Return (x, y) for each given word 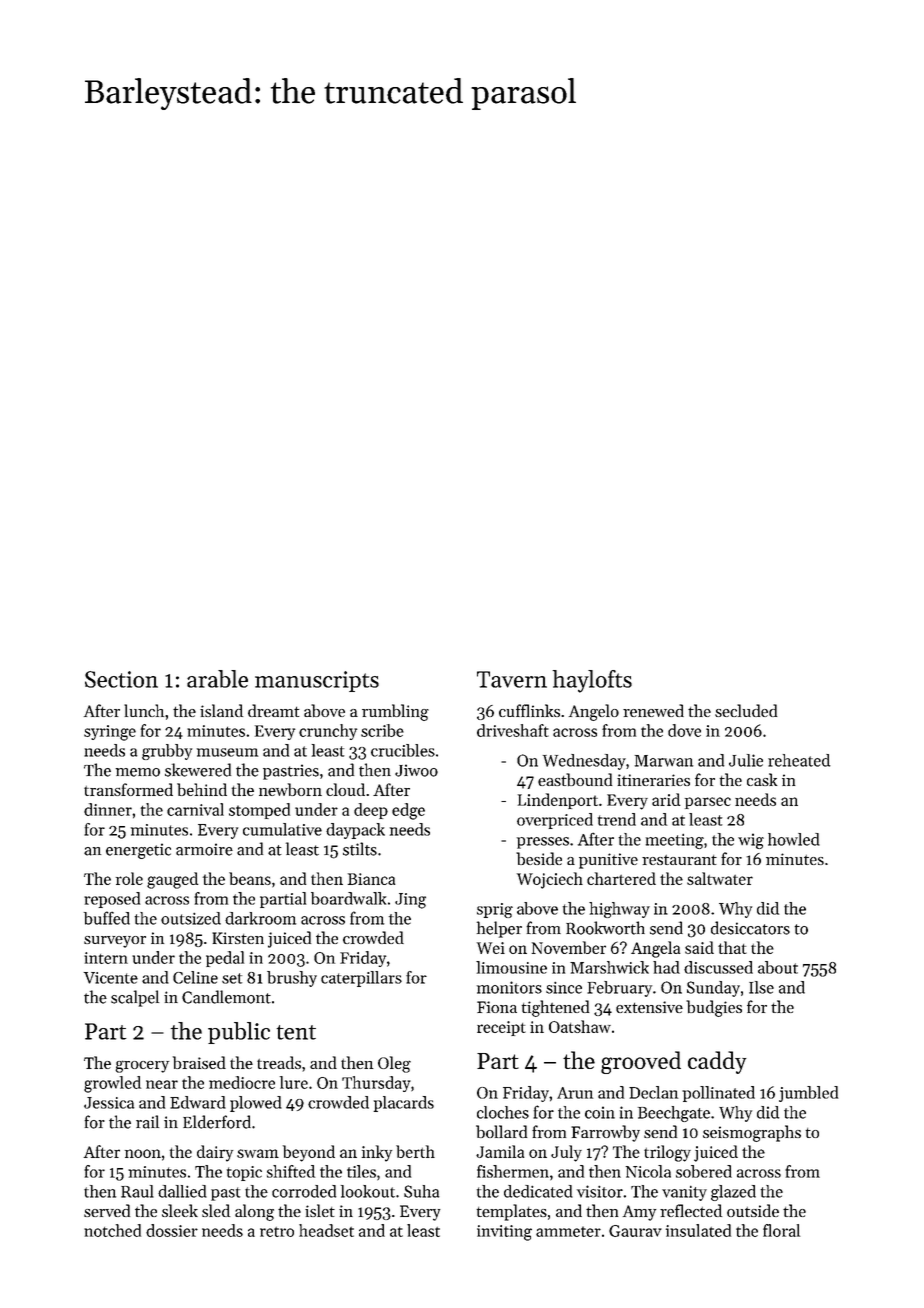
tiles (361, 1171)
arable (217, 679)
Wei (491, 948)
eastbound (575, 779)
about (778, 967)
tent (296, 1032)
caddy (717, 1062)
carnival (195, 809)
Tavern (512, 679)
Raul (137, 1191)
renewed (653, 710)
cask (762, 779)
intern (106, 958)
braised (199, 1062)
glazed (733, 1193)
